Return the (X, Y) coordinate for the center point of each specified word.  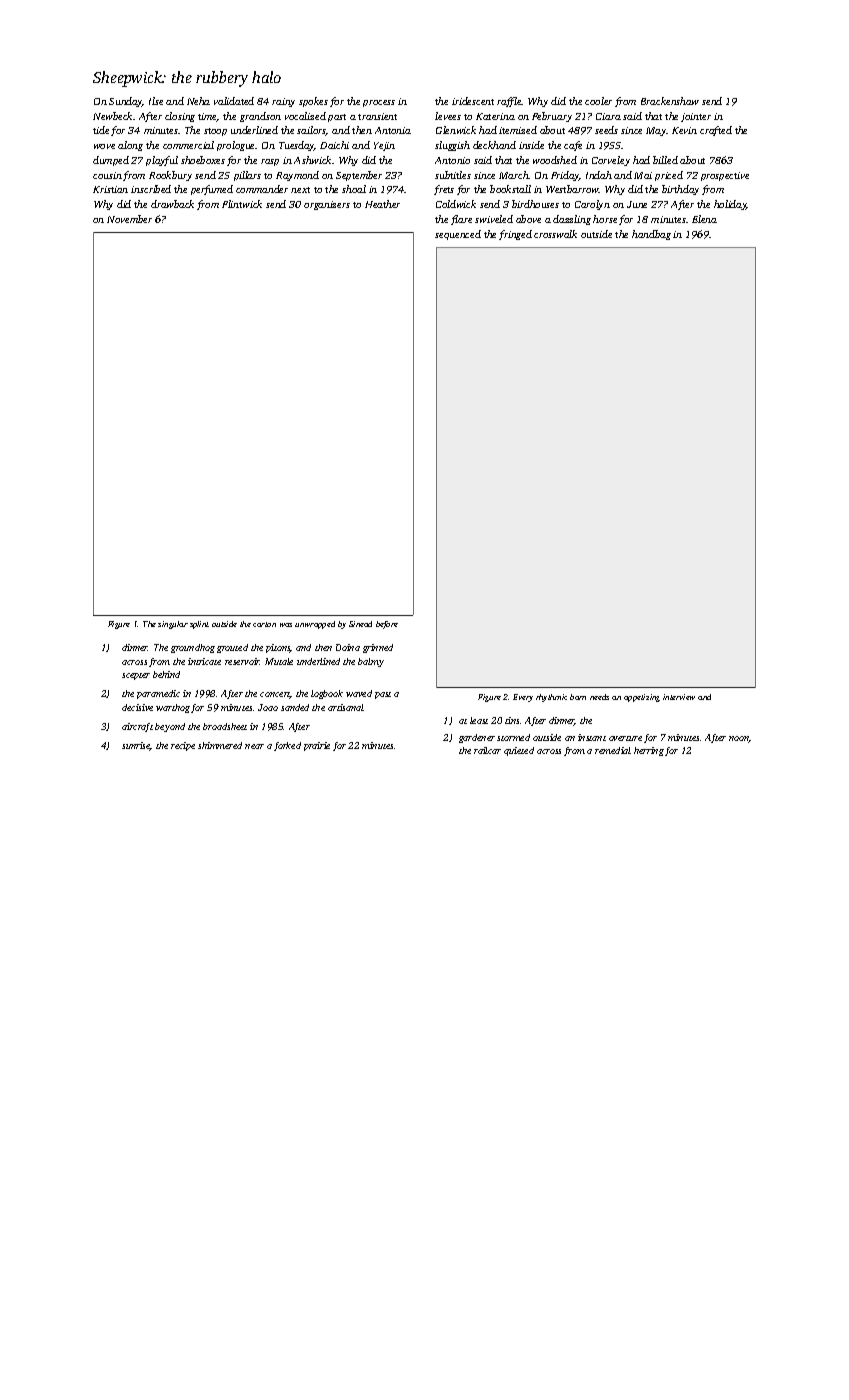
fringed (515, 235)
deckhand (494, 145)
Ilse (156, 101)
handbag (651, 235)
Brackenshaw (670, 101)
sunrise (136, 746)
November (129, 219)
